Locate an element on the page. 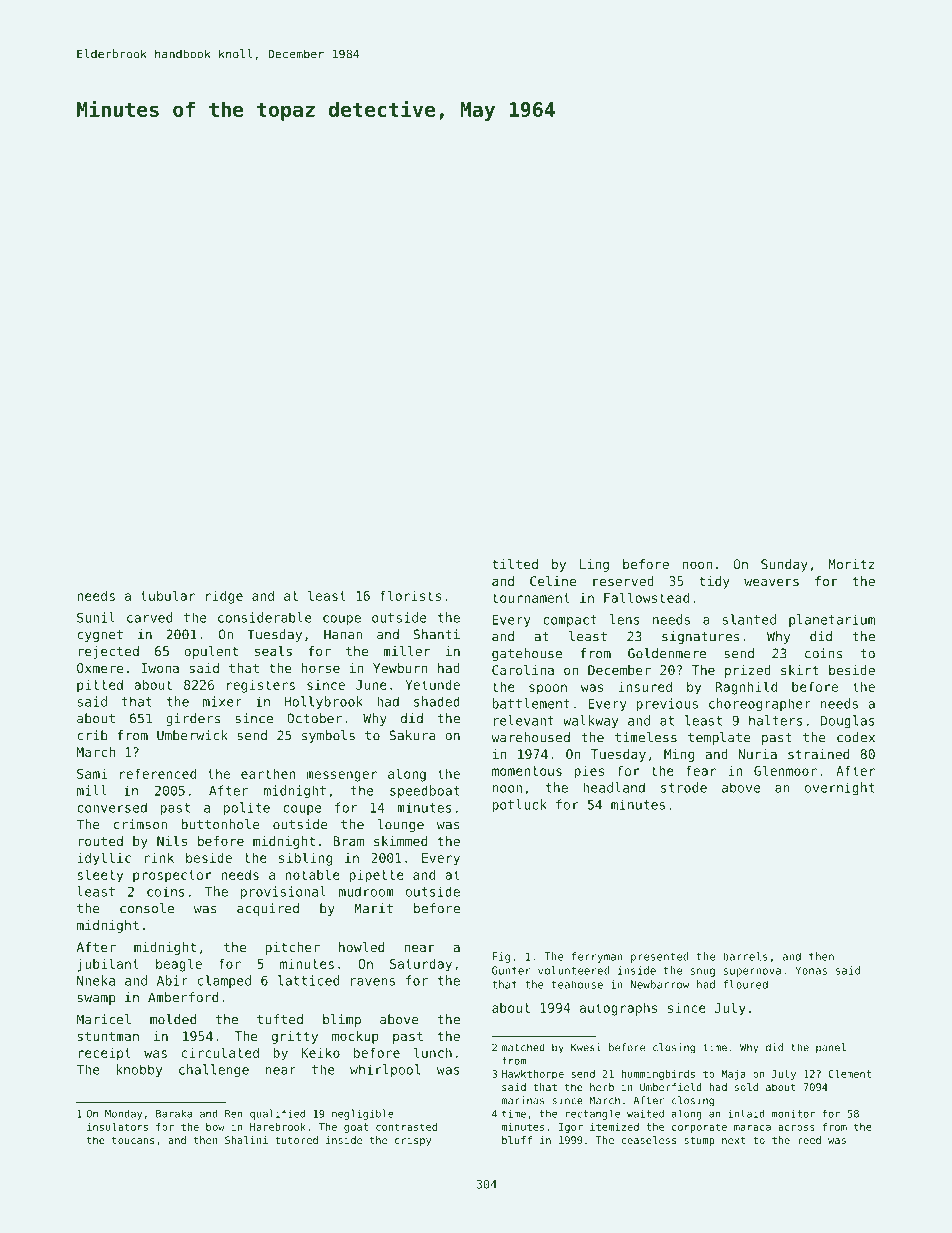 The width and height of the document is (952, 1233). Goldenmere is located at coordinates (667, 653).
